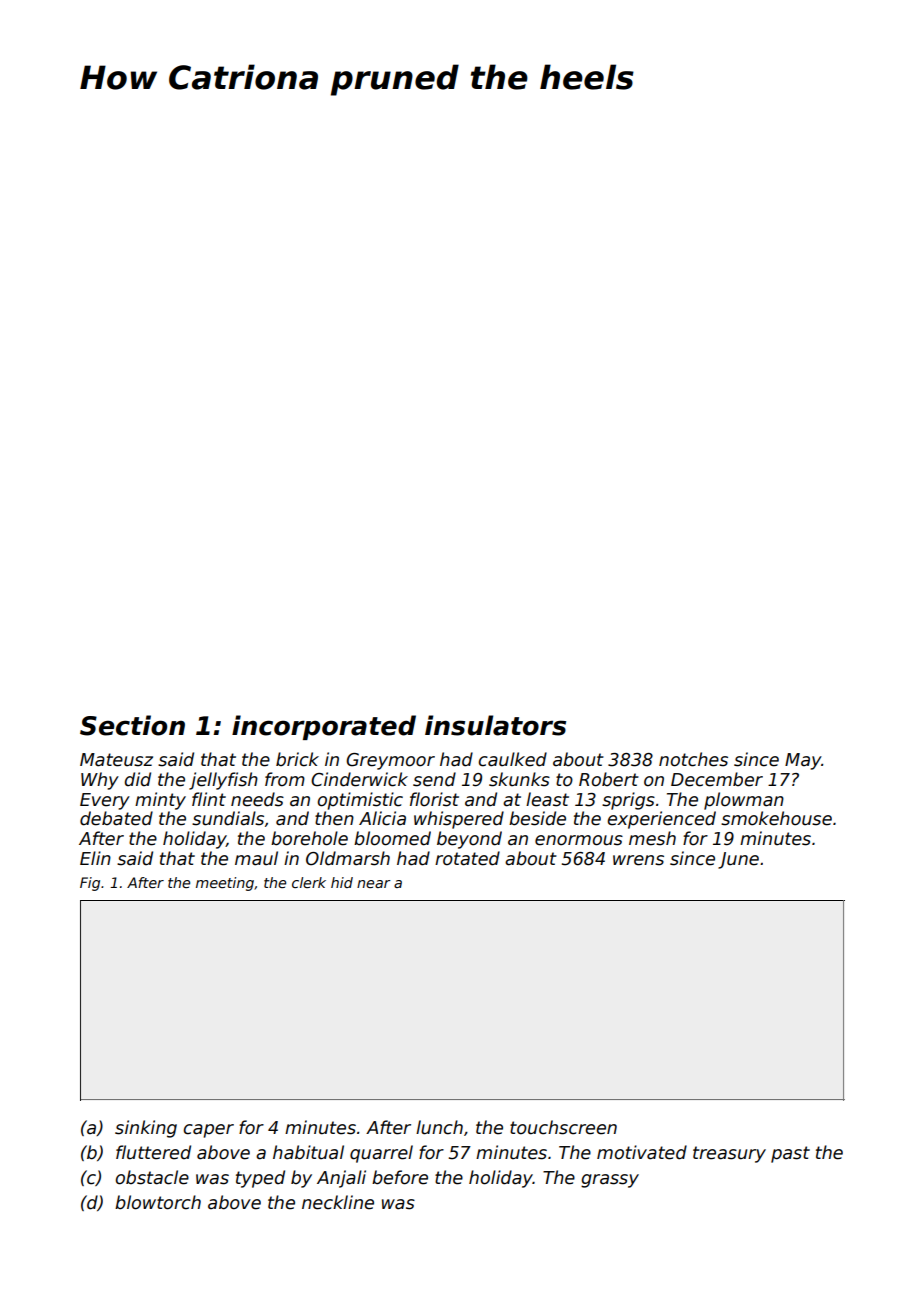 This screenshot has width=924, height=1314. Describe the element at coordinates (495, 725) in the screenshot. I see `insulators` at that location.
